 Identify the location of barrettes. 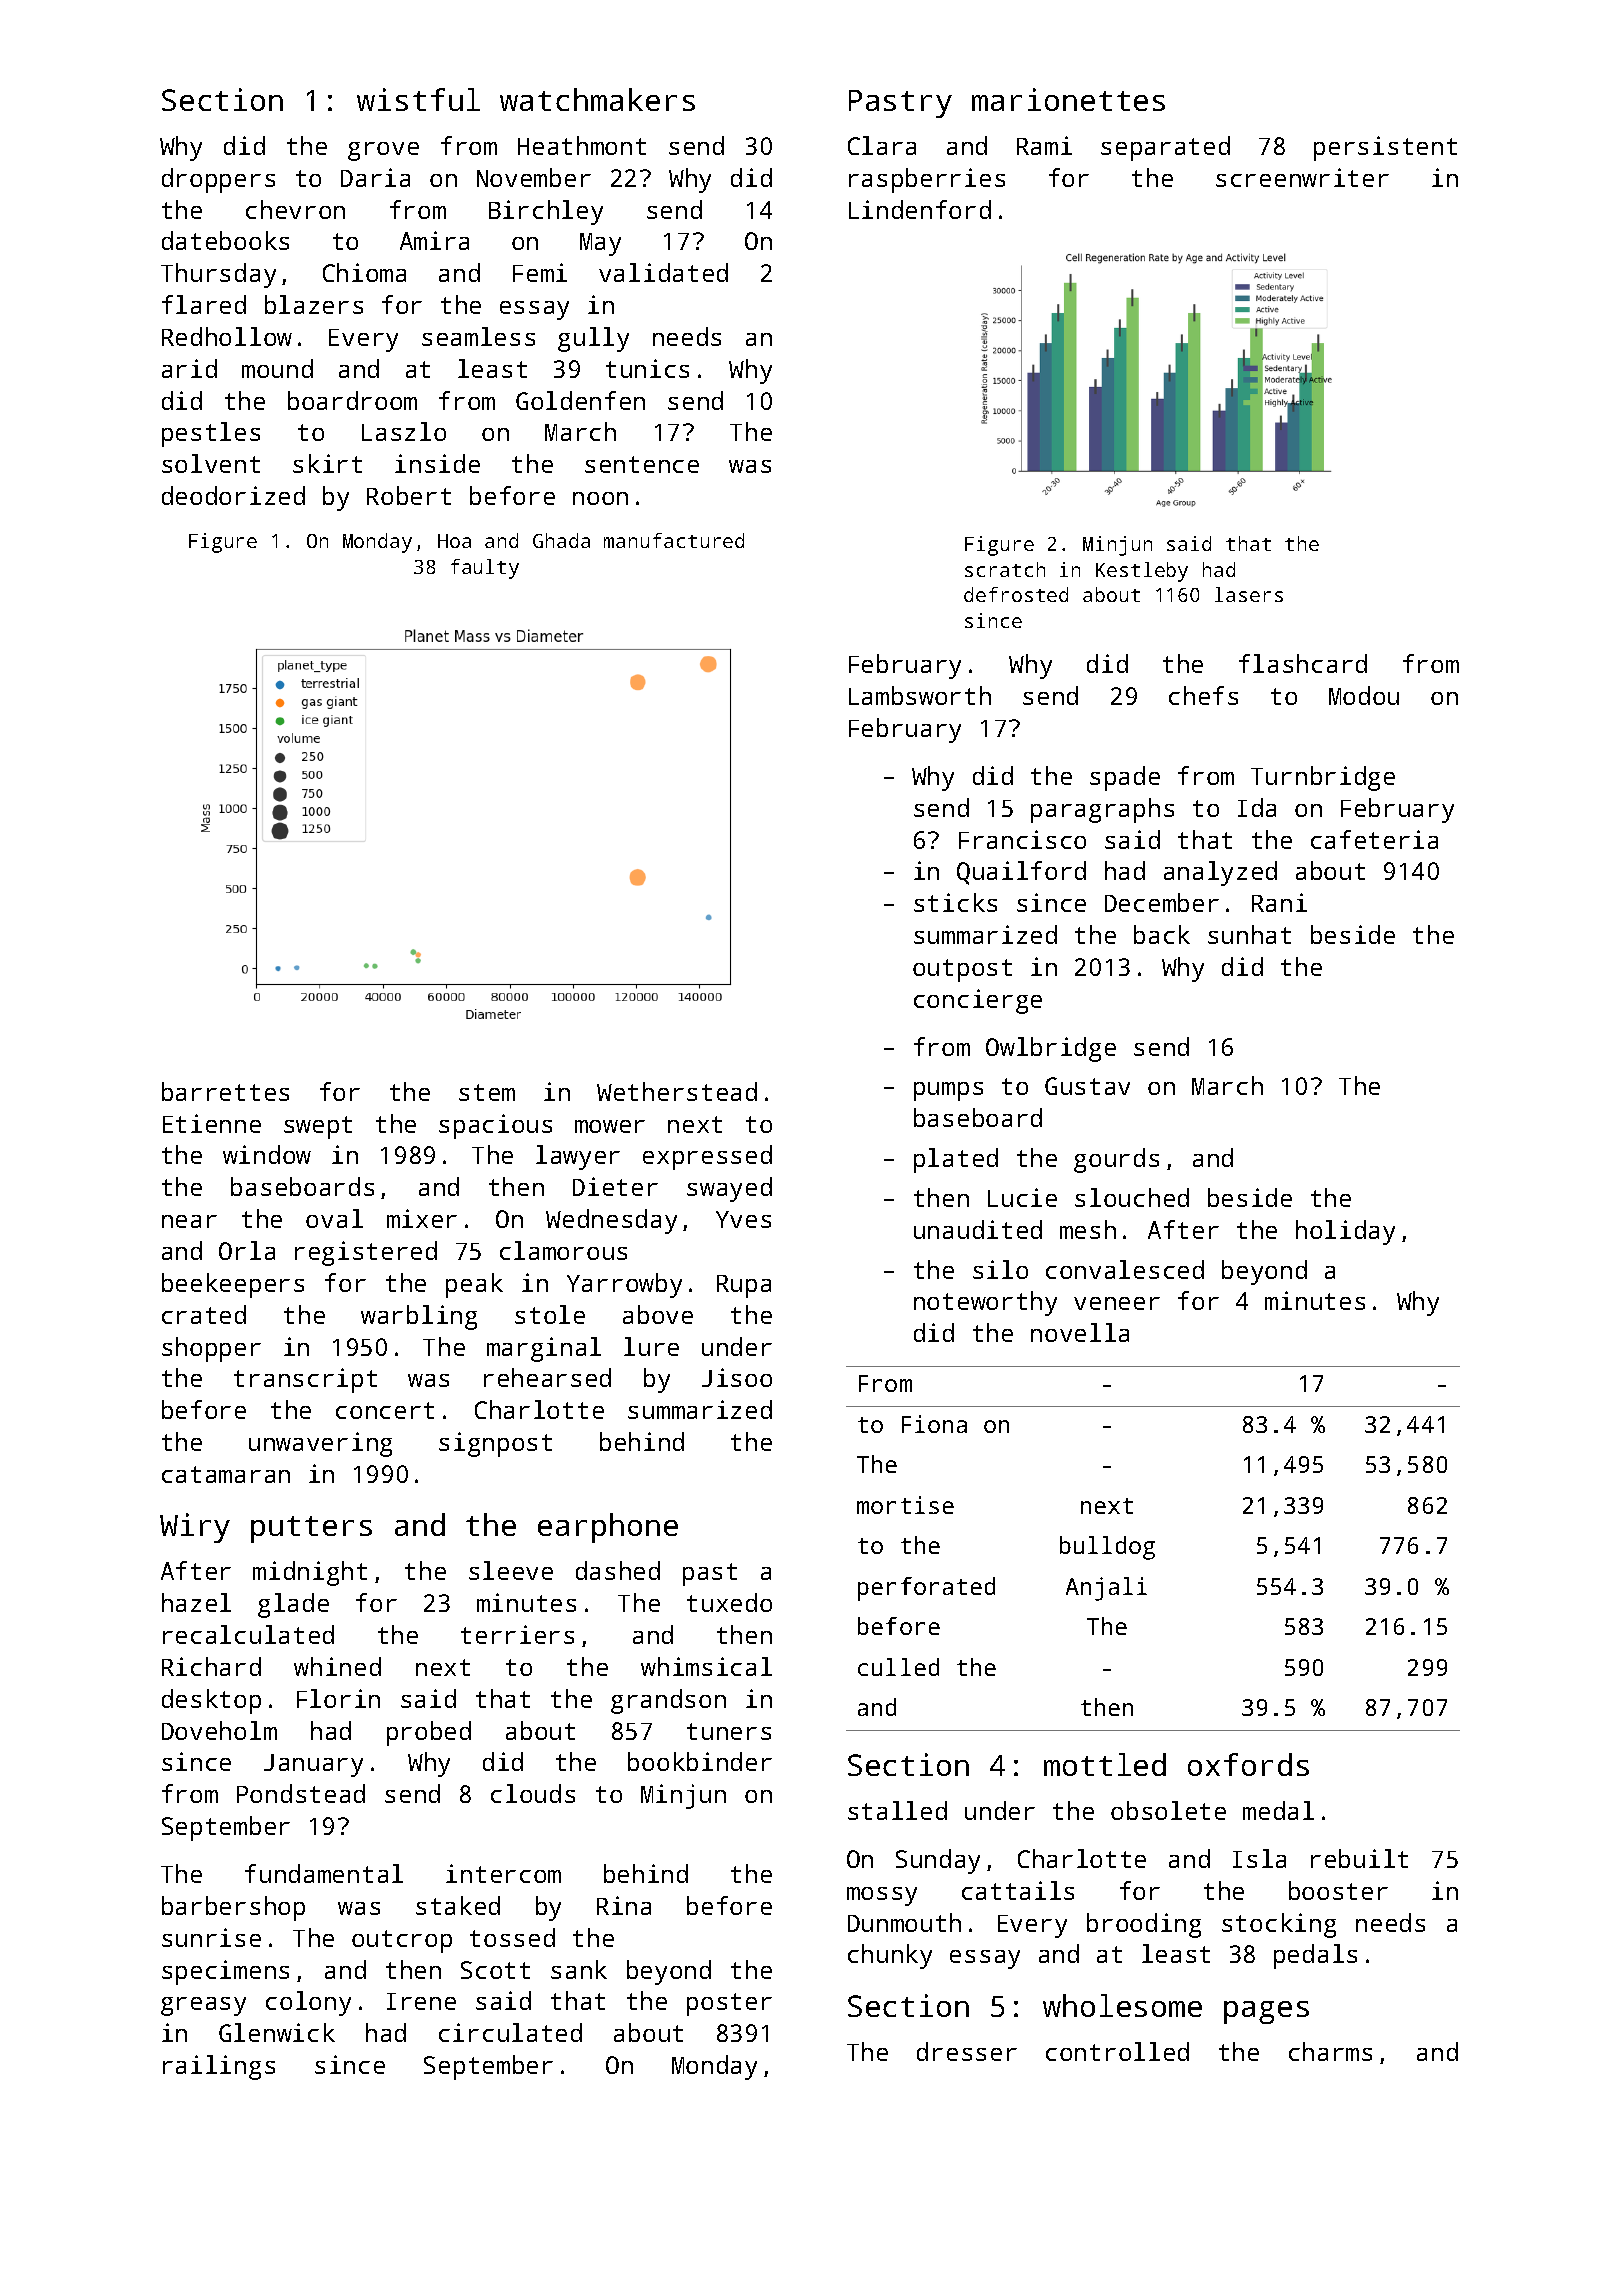
(225, 1091).
